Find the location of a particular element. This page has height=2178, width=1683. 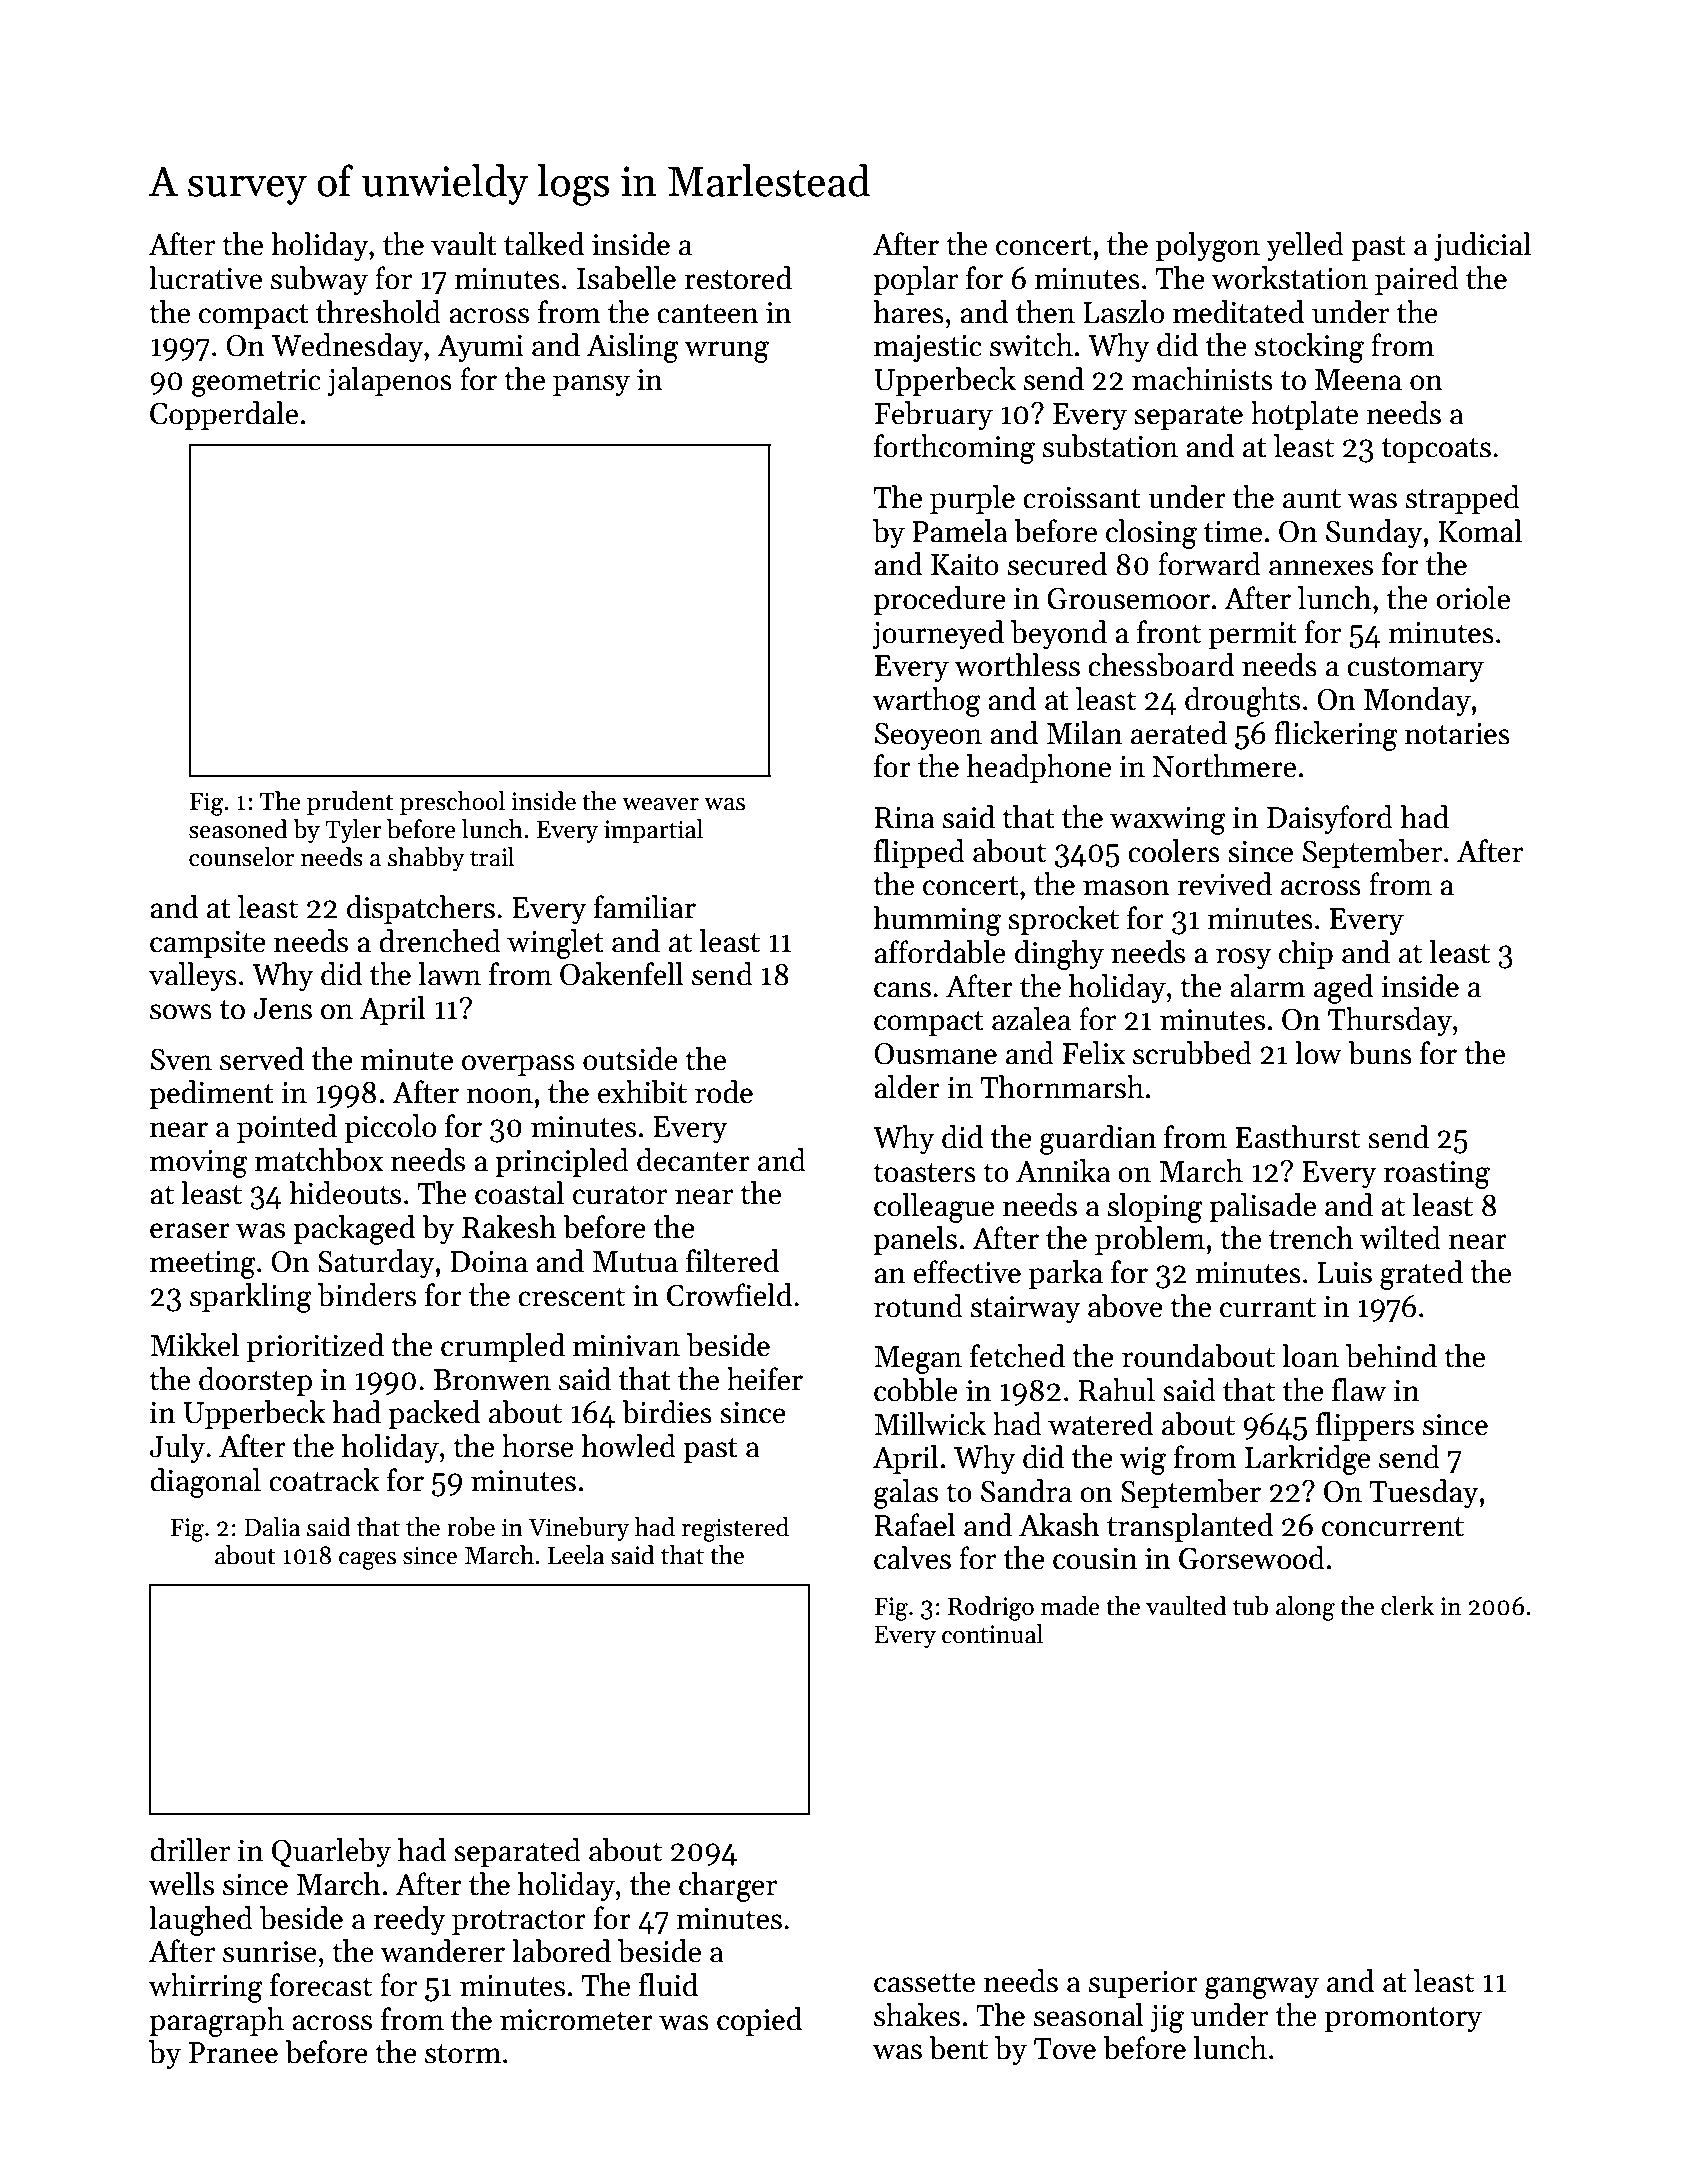

customary is located at coordinates (1415, 669).
